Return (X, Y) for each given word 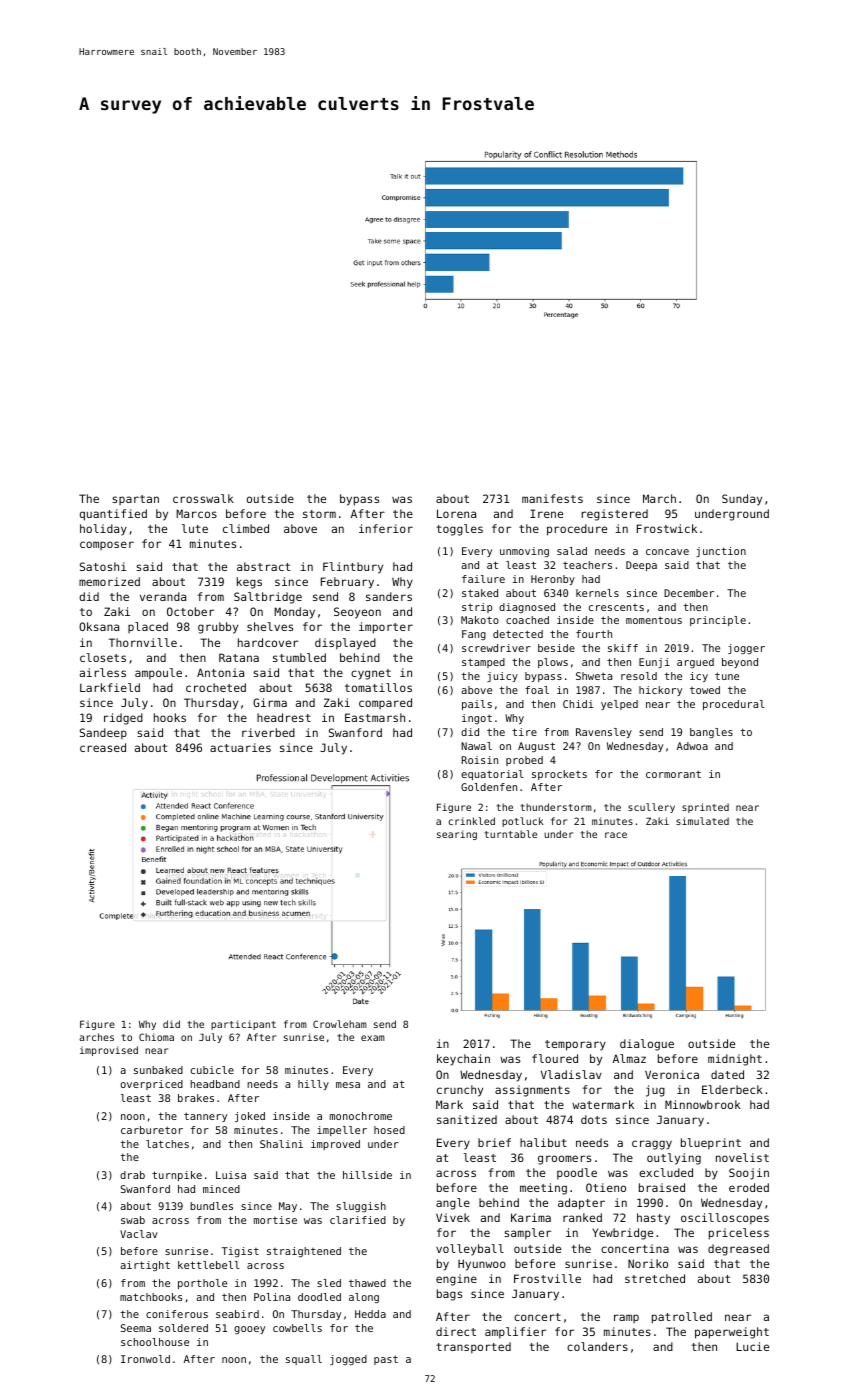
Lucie (752, 1346)
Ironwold (145, 1359)
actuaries (240, 747)
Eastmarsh (375, 717)
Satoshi (103, 566)
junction (721, 552)
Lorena (456, 513)
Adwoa (692, 746)
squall (304, 1360)
